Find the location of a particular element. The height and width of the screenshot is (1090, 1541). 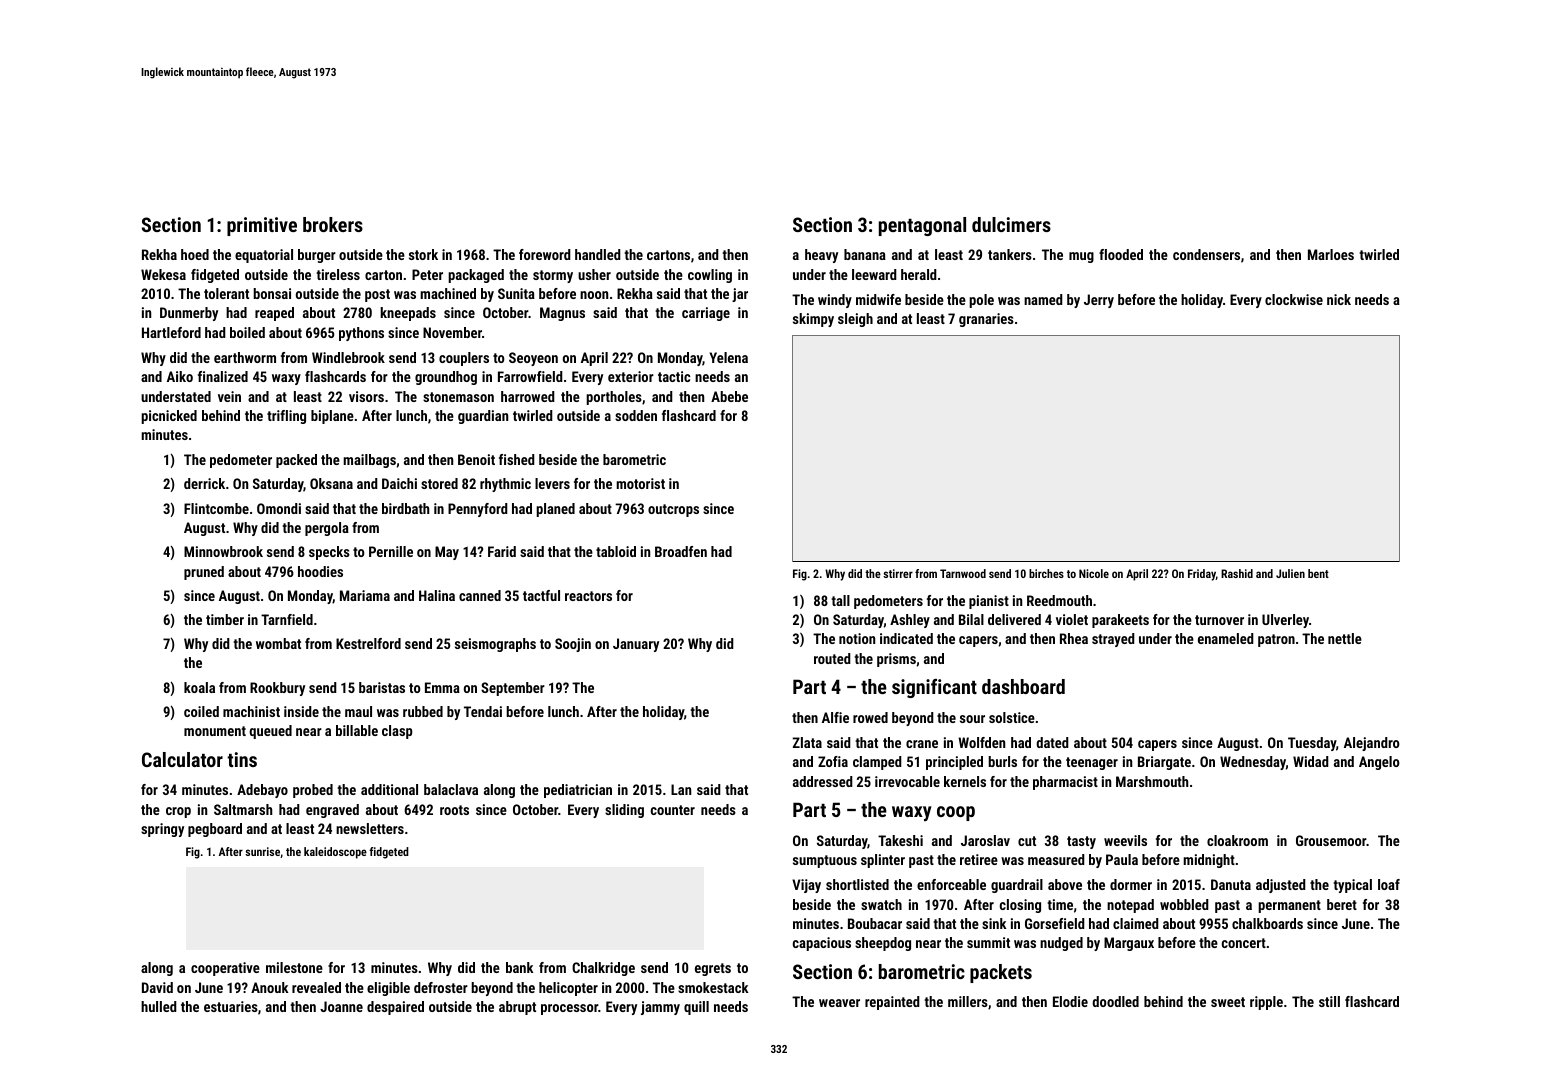

flooded is located at coordinates (1121, 254).
